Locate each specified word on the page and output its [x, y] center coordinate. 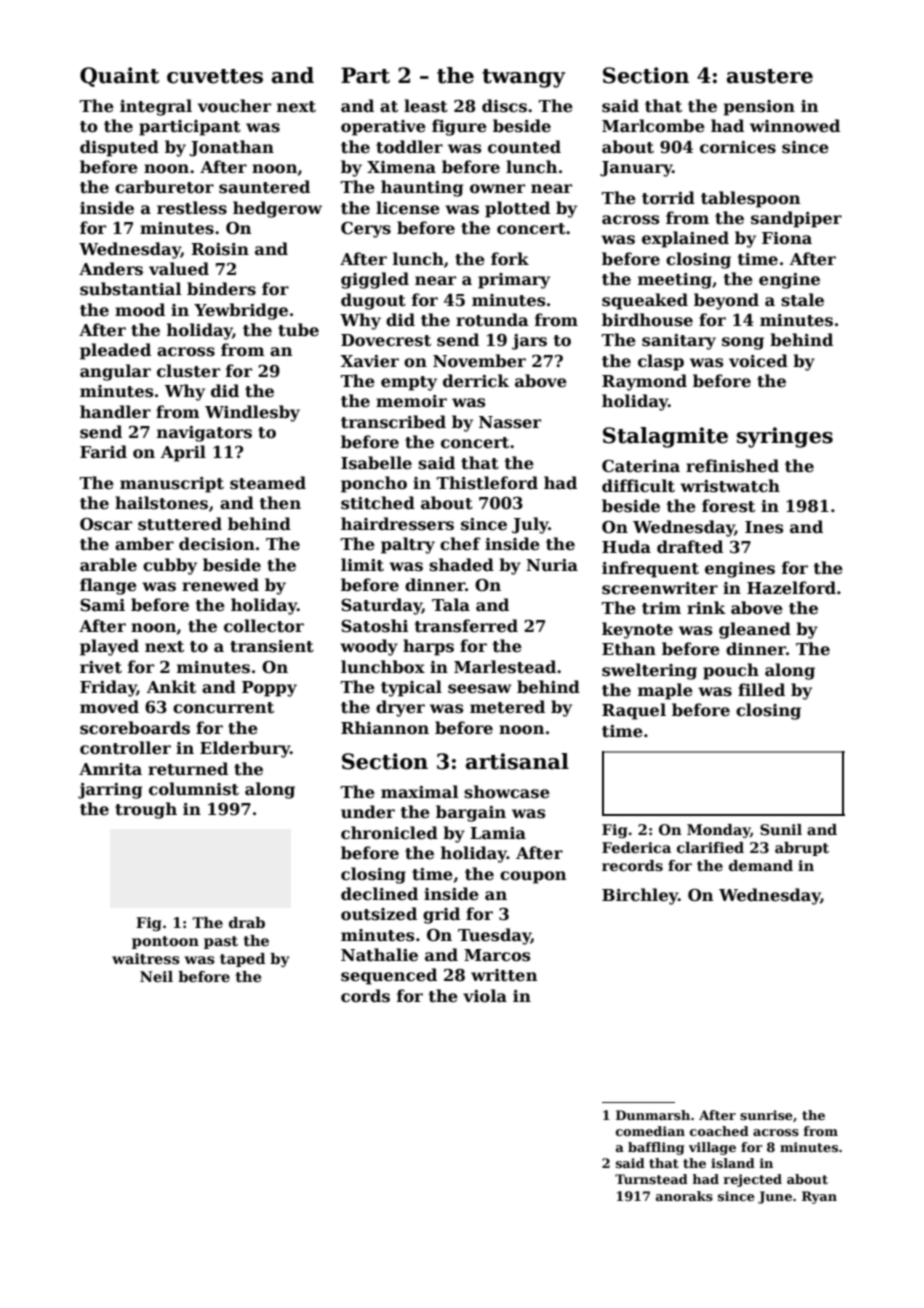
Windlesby [252, 413]
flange [108, 586]
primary [514, 281]
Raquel [634, 711]
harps [428, 647]
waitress [146, 958]
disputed [119, 148]
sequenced [389, 976]
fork [510, 258]
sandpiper [796, 219]
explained [685, 239]
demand [761, 865]
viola [485, 996]
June [775, 1197]
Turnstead [651, 1179]
